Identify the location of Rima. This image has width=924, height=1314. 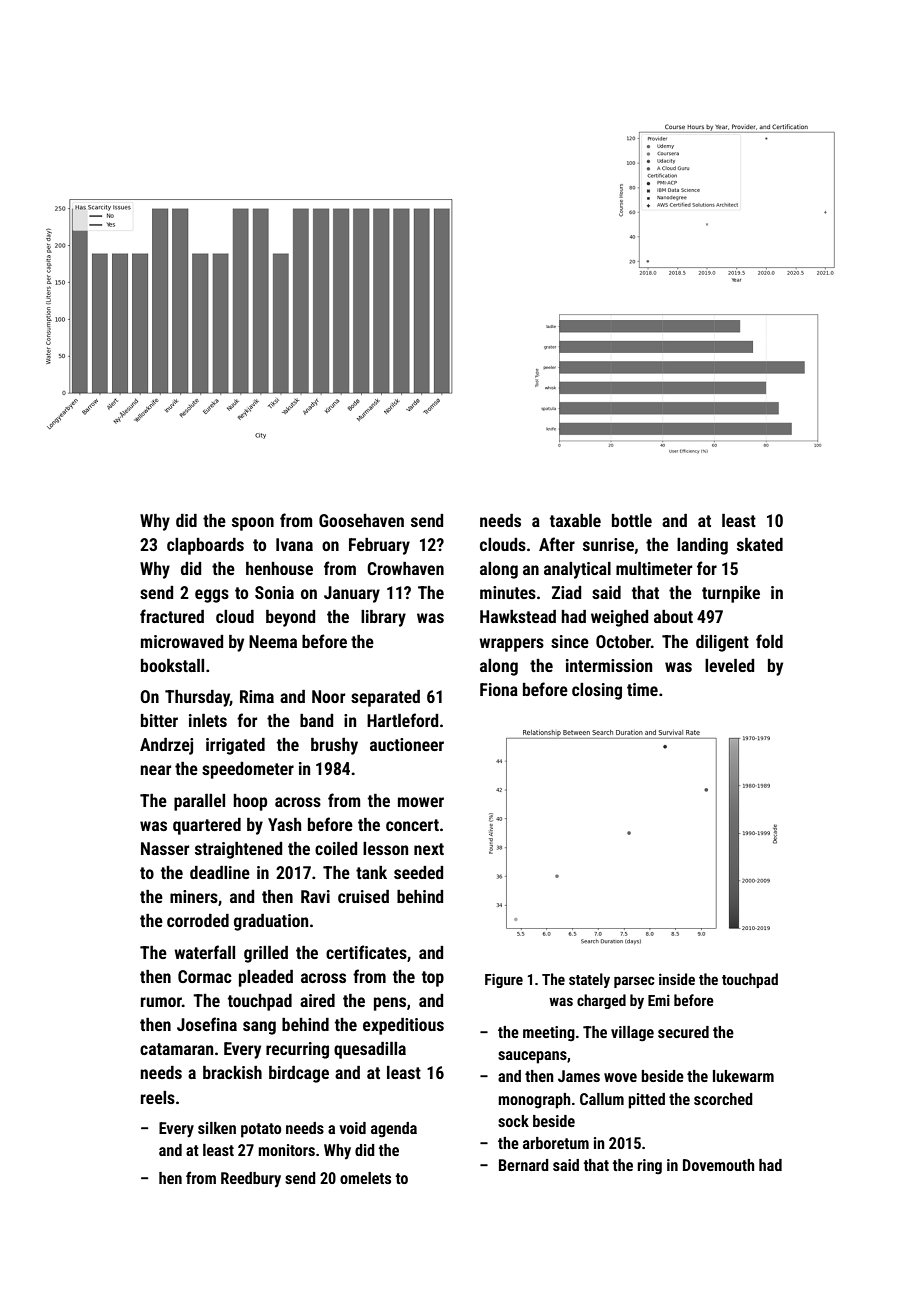
(257, 696).
